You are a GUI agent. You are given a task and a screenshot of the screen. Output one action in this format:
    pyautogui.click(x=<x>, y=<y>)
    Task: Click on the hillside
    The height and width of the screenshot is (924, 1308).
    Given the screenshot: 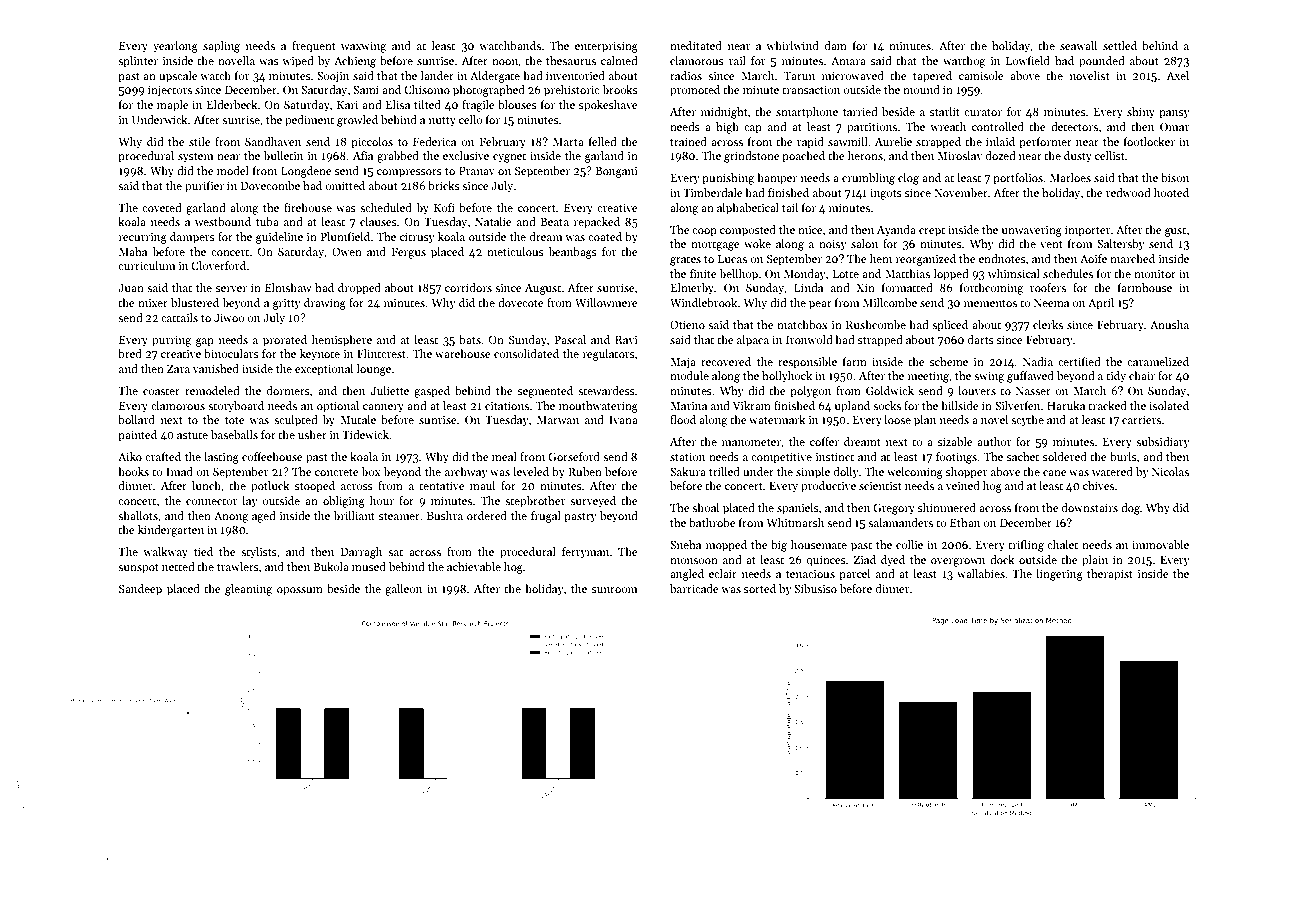 What is the action you would take?
    pyautogui.click(x=960, y=405)
